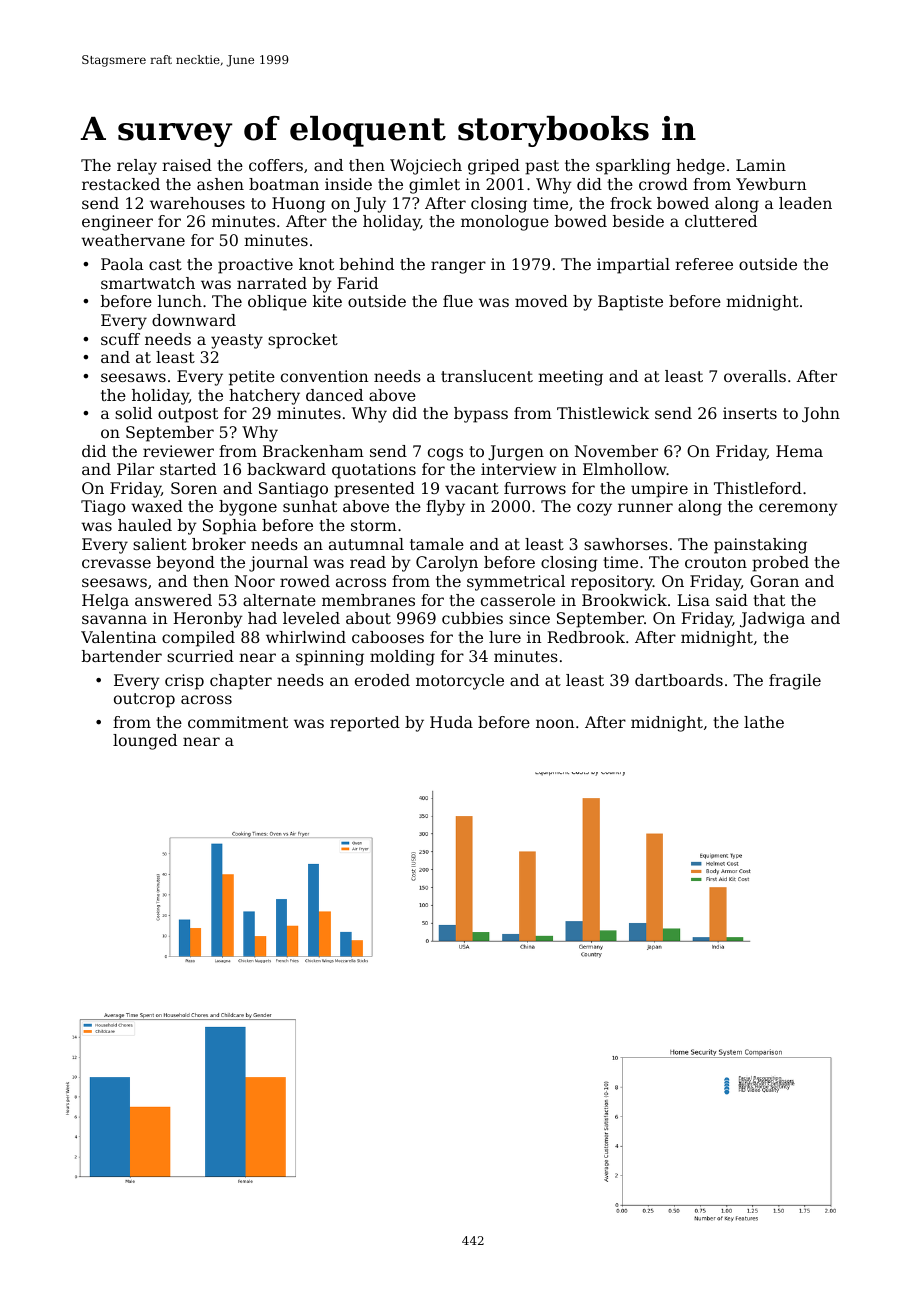  Describe the element at coordinates (187, 165) in the screenshot. I see `raised` at that location.
